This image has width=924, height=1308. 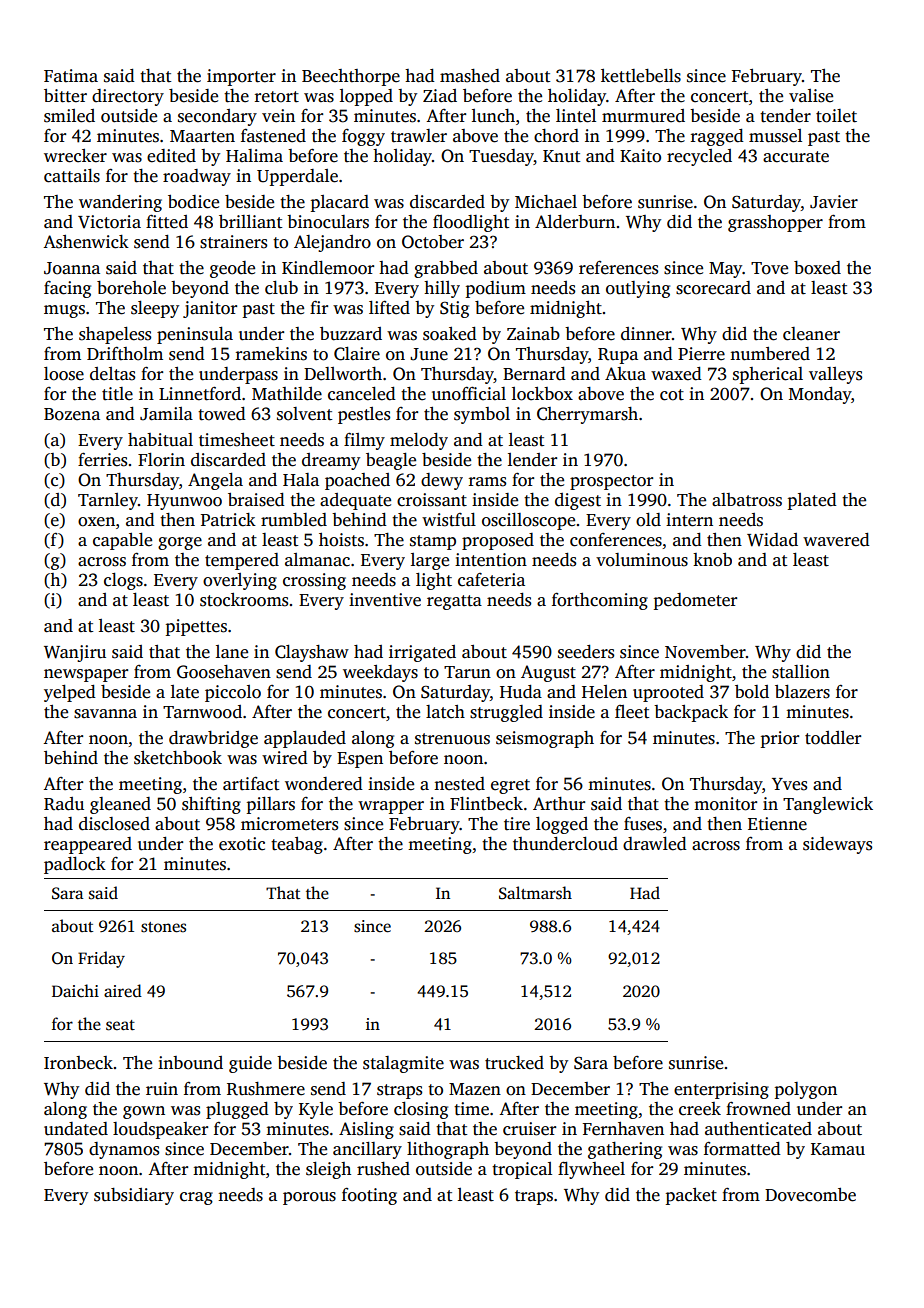 I want to click on kettlebells, so click(x=641, y=76).
